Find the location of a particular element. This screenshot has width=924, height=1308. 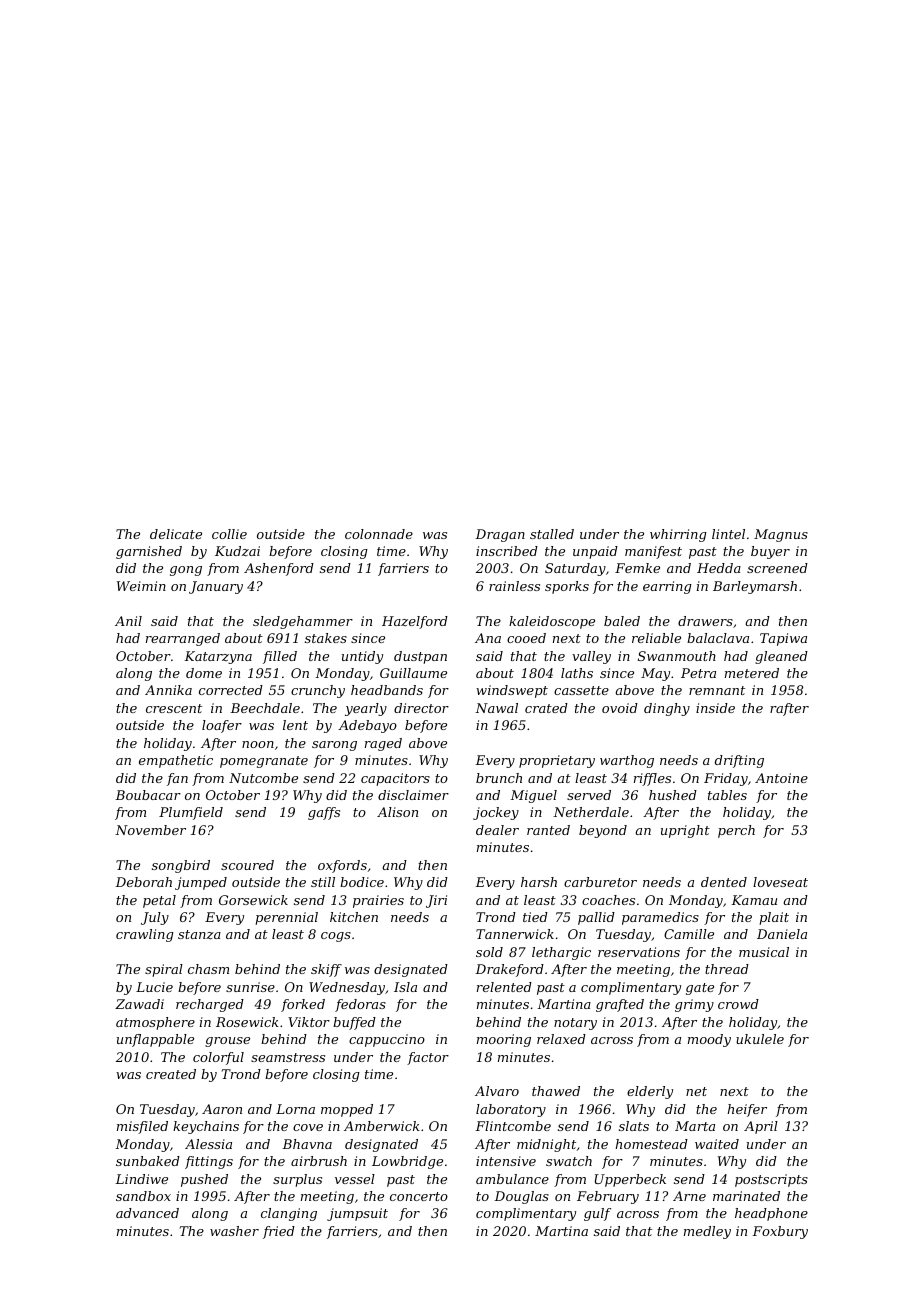

vessel is located at coordinates (355, 1179).
